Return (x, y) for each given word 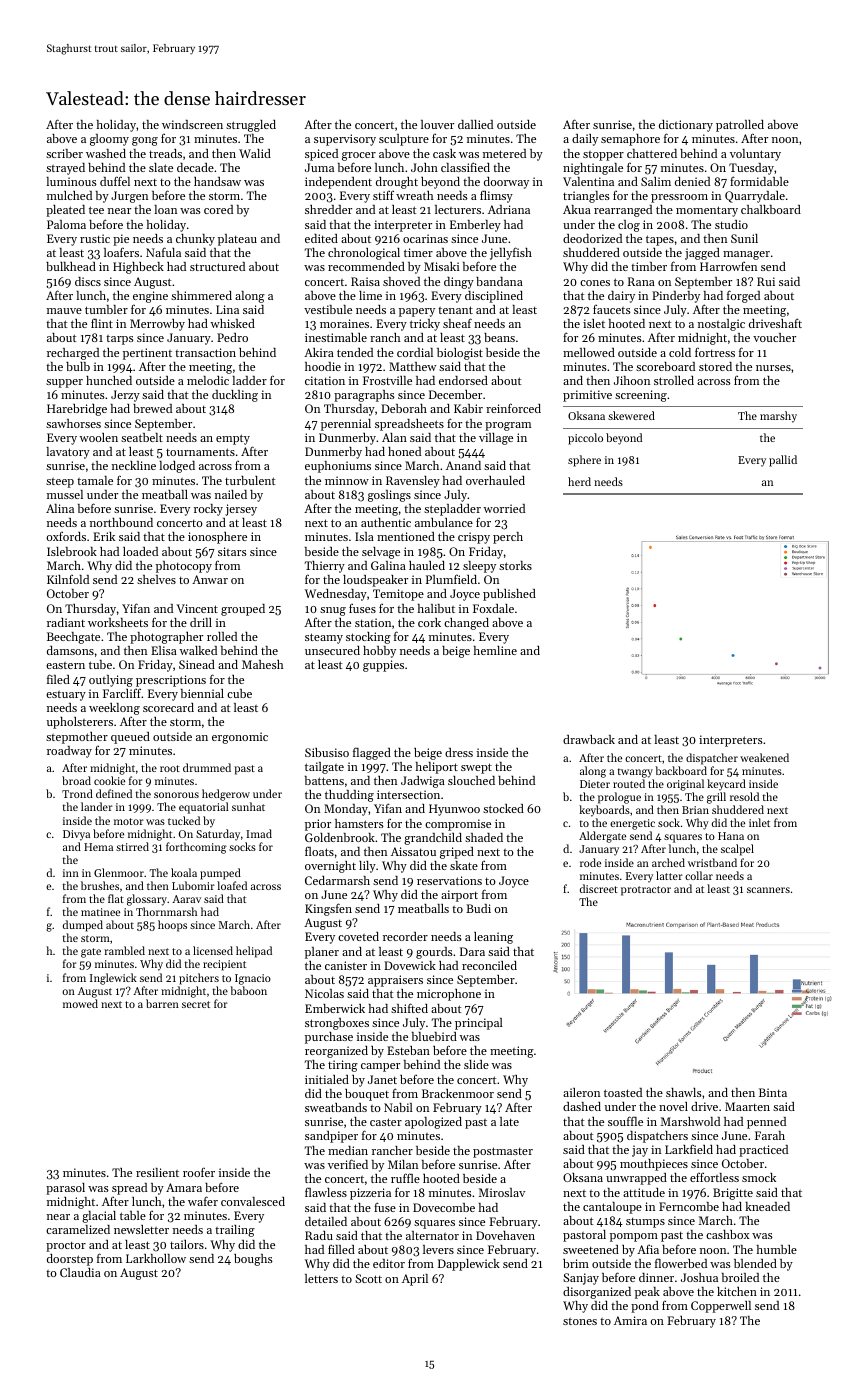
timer (418, 252)
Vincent (197, 608)
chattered (652, 153)
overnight (330, 867)
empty (233, 439)
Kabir (468, 408)
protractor (646, 891)
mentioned (406, 536)
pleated (65, 211)
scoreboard (665, 366)
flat (116, 898)
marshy (778, 417)
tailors (187, 1244)
